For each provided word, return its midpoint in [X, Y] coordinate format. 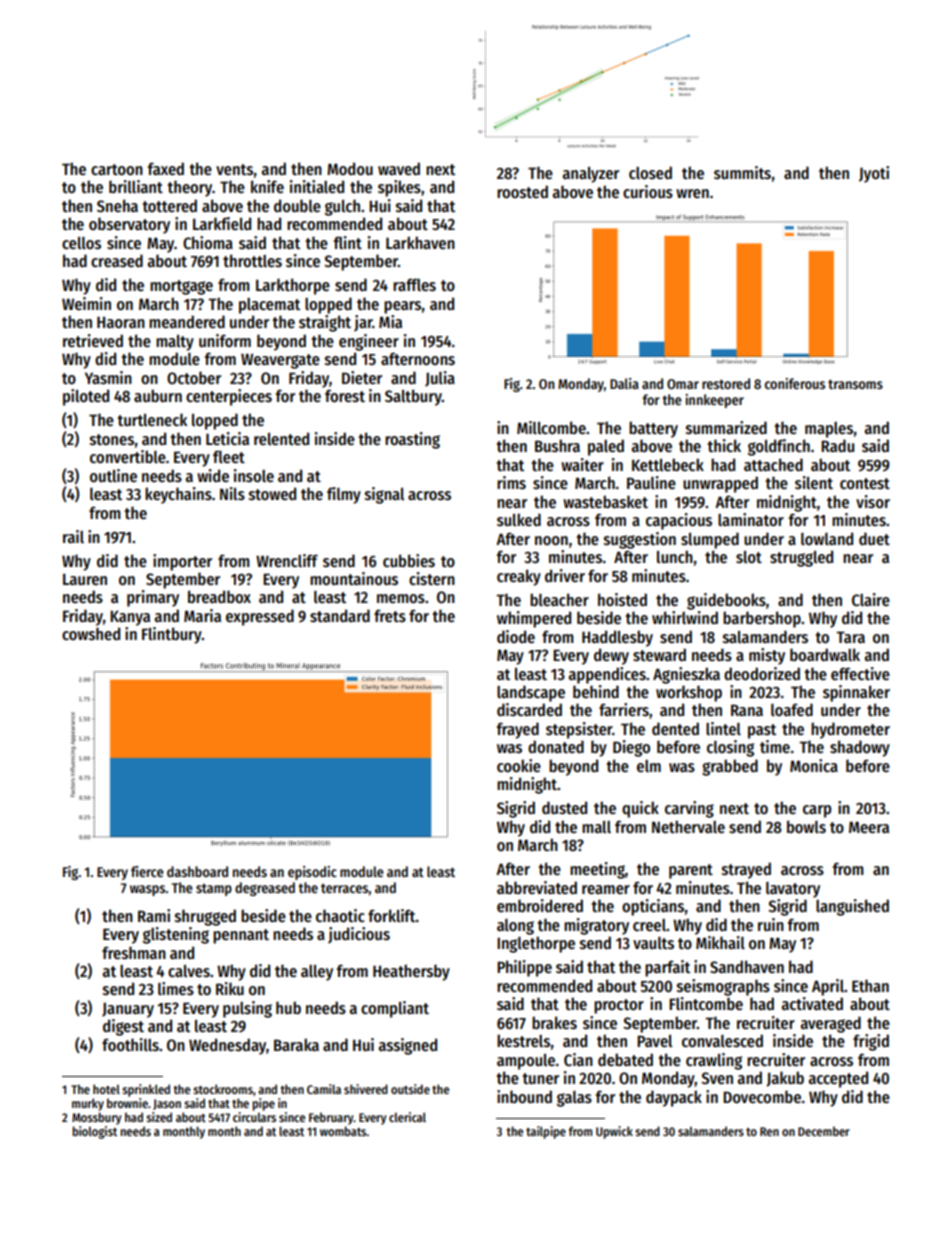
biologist [94, 1132]
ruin [771, 924]
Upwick [614, 1132]
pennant [241, 936]
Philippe [524, 968]
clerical [407, 1117]
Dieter [362, 377]
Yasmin [108, 378]
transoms [855, 384]
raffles [414, 285]
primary [153, 598]
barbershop [762, 619]
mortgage [181, 287]
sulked [519, 519]
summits [742, 173]
